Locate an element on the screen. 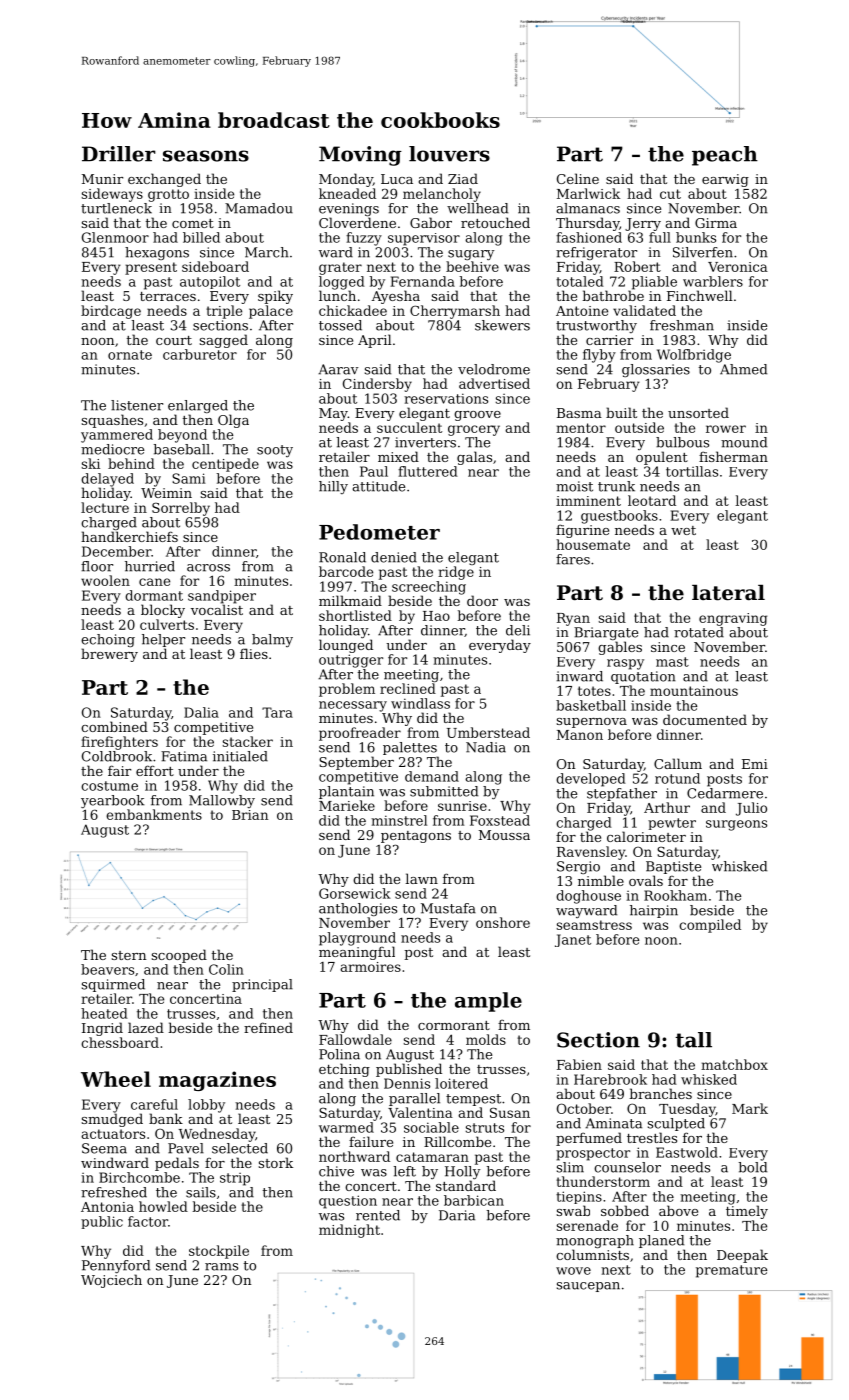 The height and width of the screenshot is (1400, 849). louvers is located at coordinates (449, 154).
